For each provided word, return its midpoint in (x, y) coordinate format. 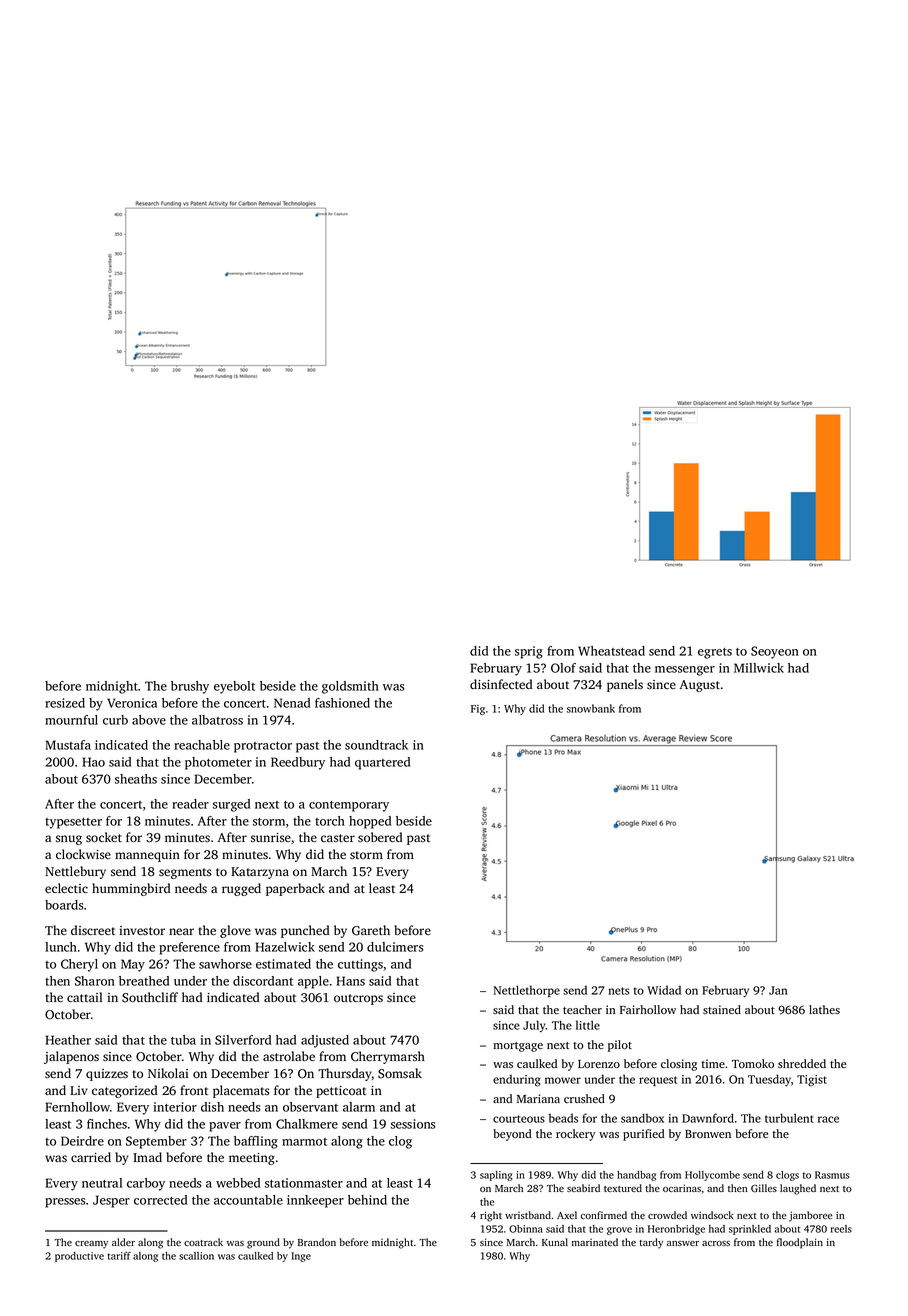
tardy (651, 1243)
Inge (301, 1257)
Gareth (371, 930)
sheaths (136, 779)
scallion (196, 1256)
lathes (824, 1009)
